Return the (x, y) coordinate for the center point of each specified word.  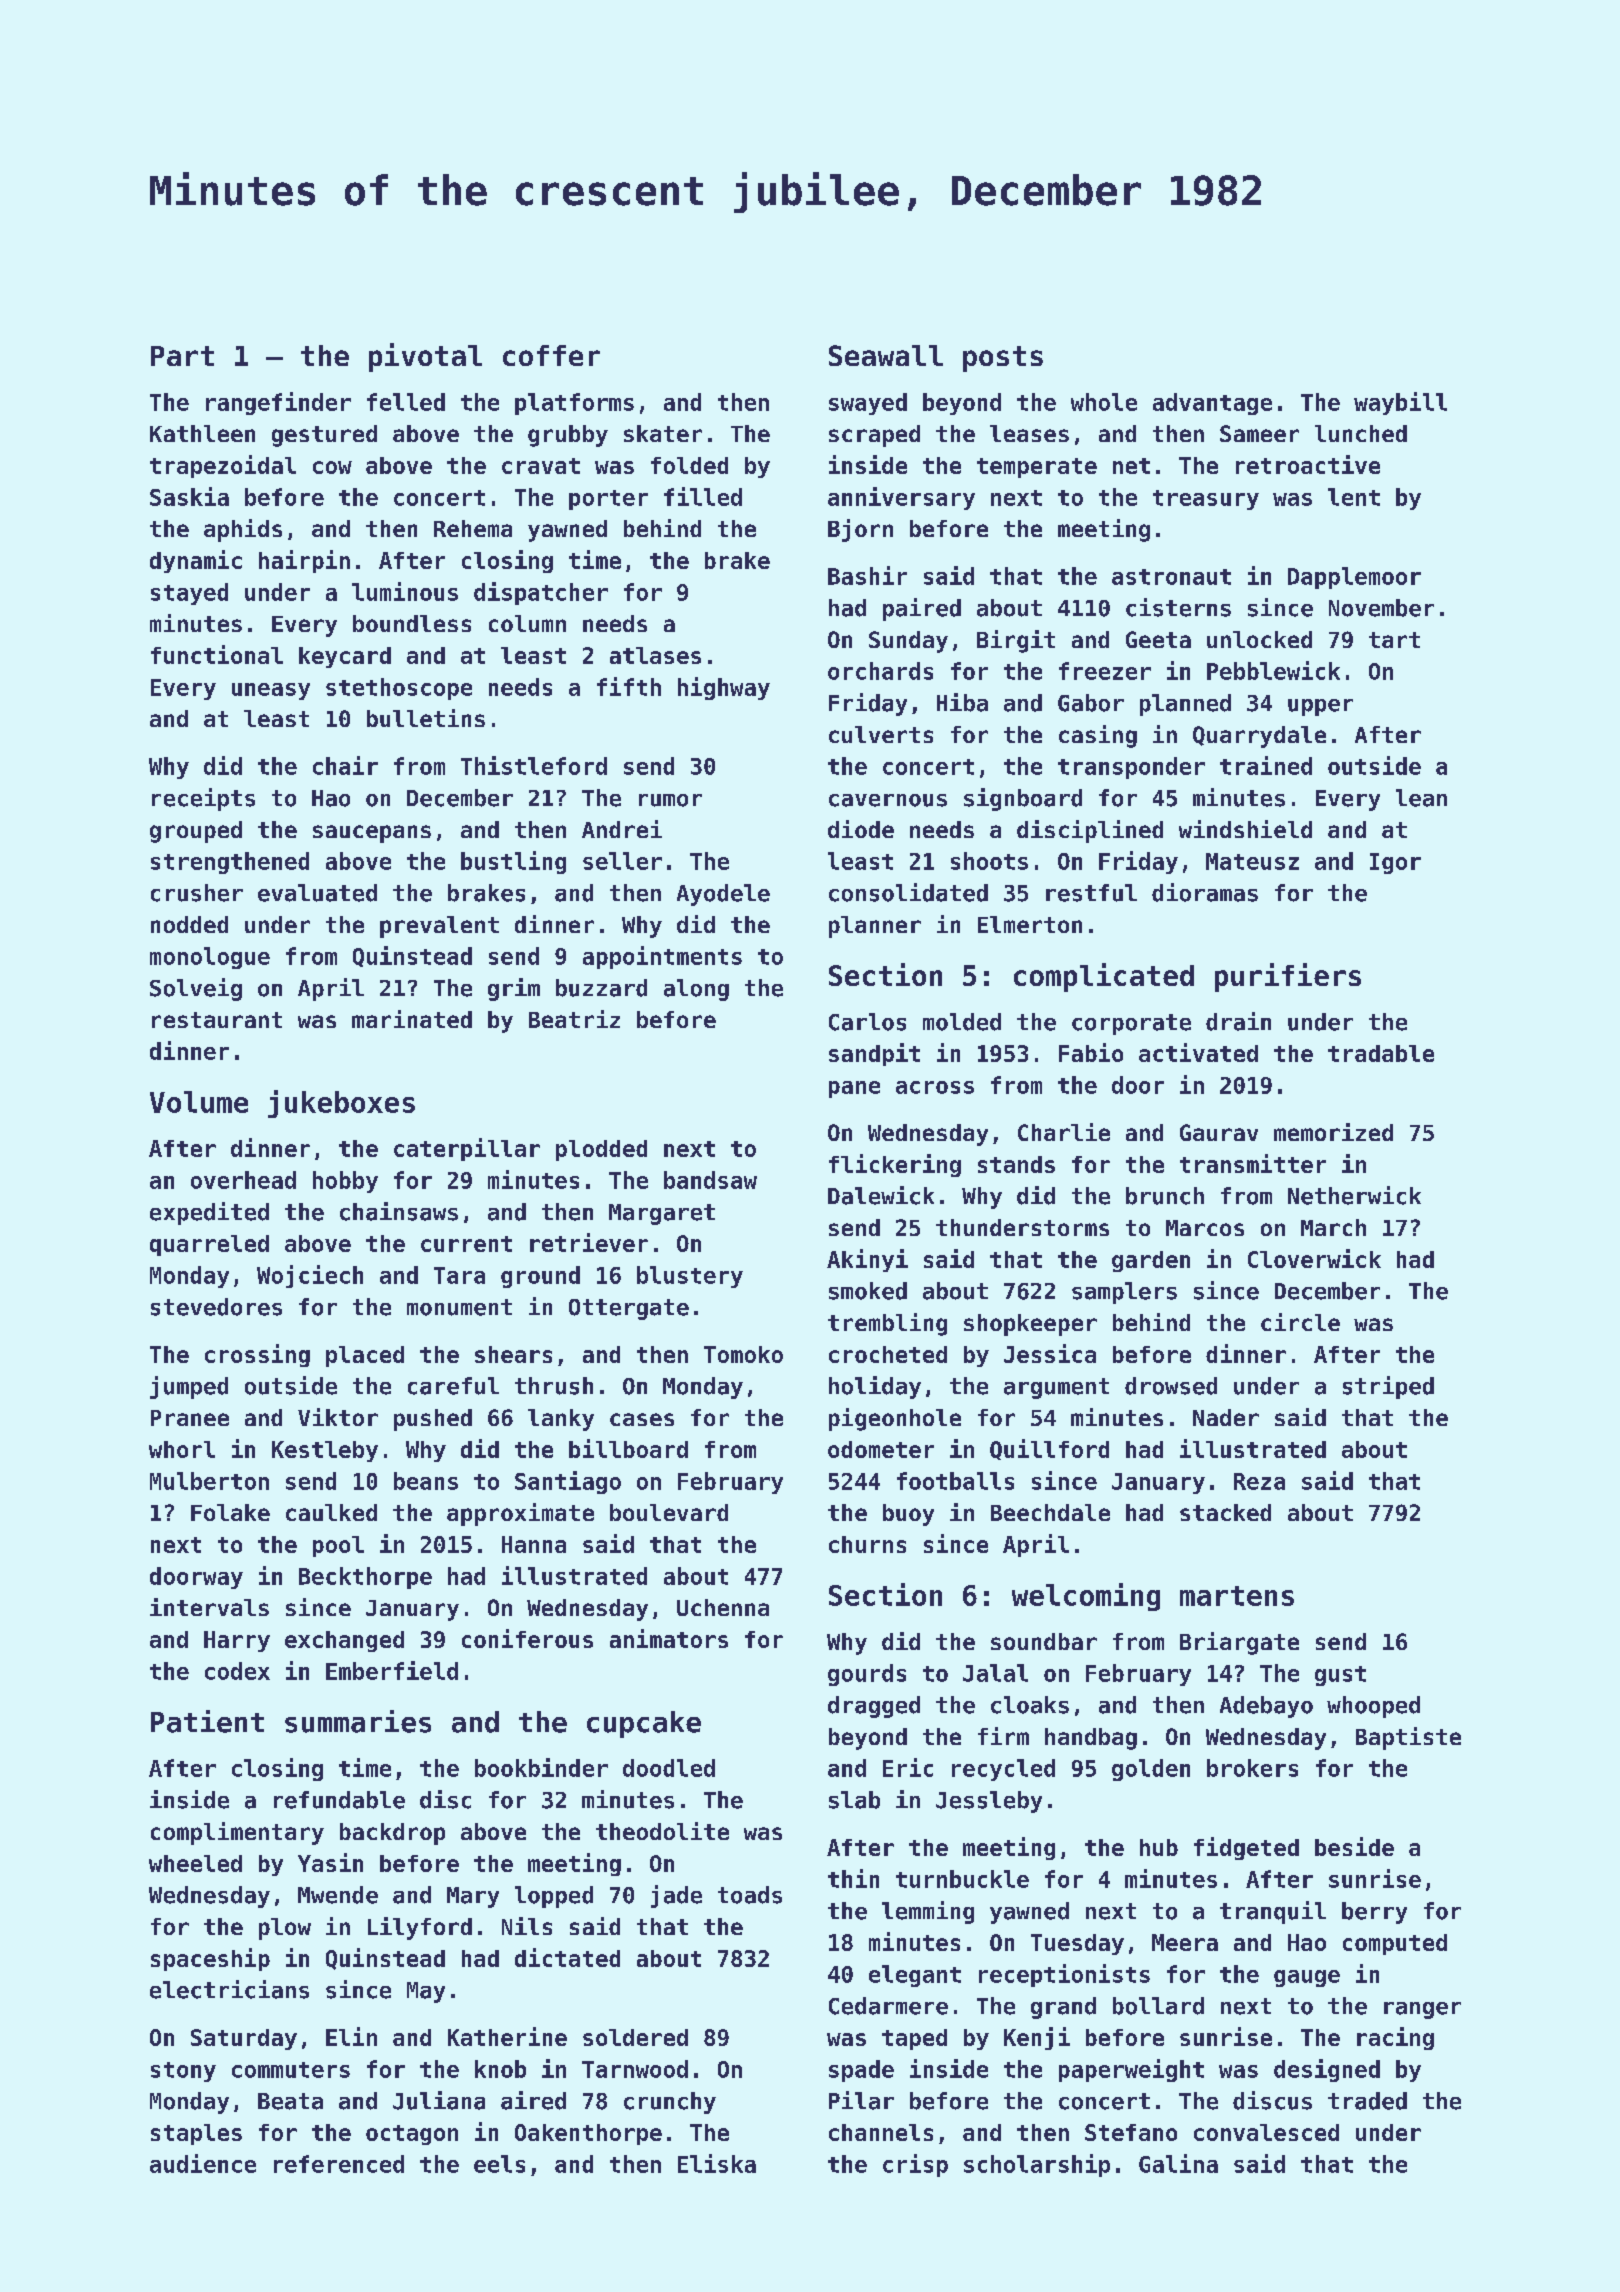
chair (345, 765)
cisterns (1178, 607)
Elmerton (1030, 924)
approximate (520, 1514)
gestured (324, 436)
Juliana (439, 2100)
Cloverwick (1314, 1258)
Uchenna (723, 1607)
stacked (1225, 1512)
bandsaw (710, 1180)
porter (608, 500)
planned (1185, 705)
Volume (199, 1102)
